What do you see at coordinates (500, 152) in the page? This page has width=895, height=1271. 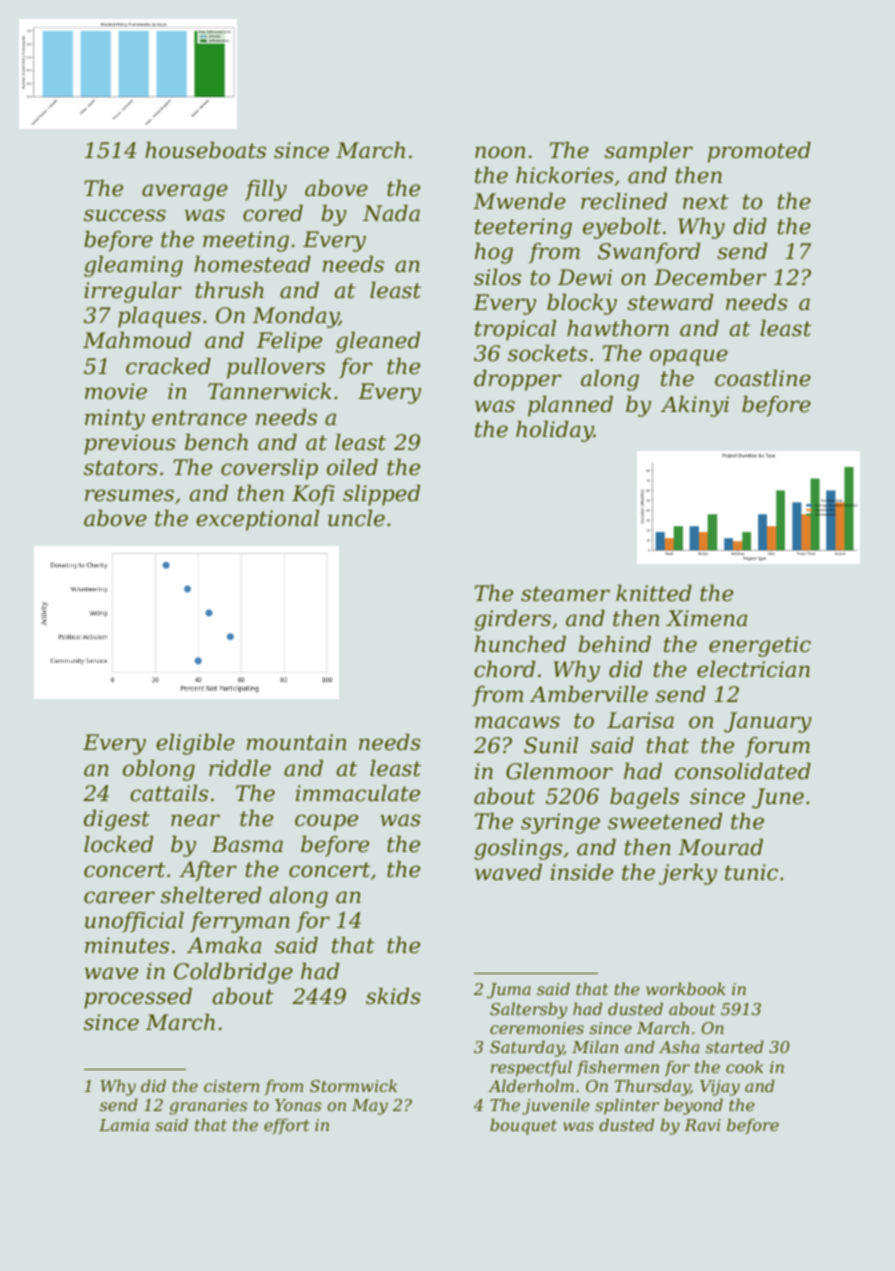 I see `noon` at bounding box center [500, 152].
